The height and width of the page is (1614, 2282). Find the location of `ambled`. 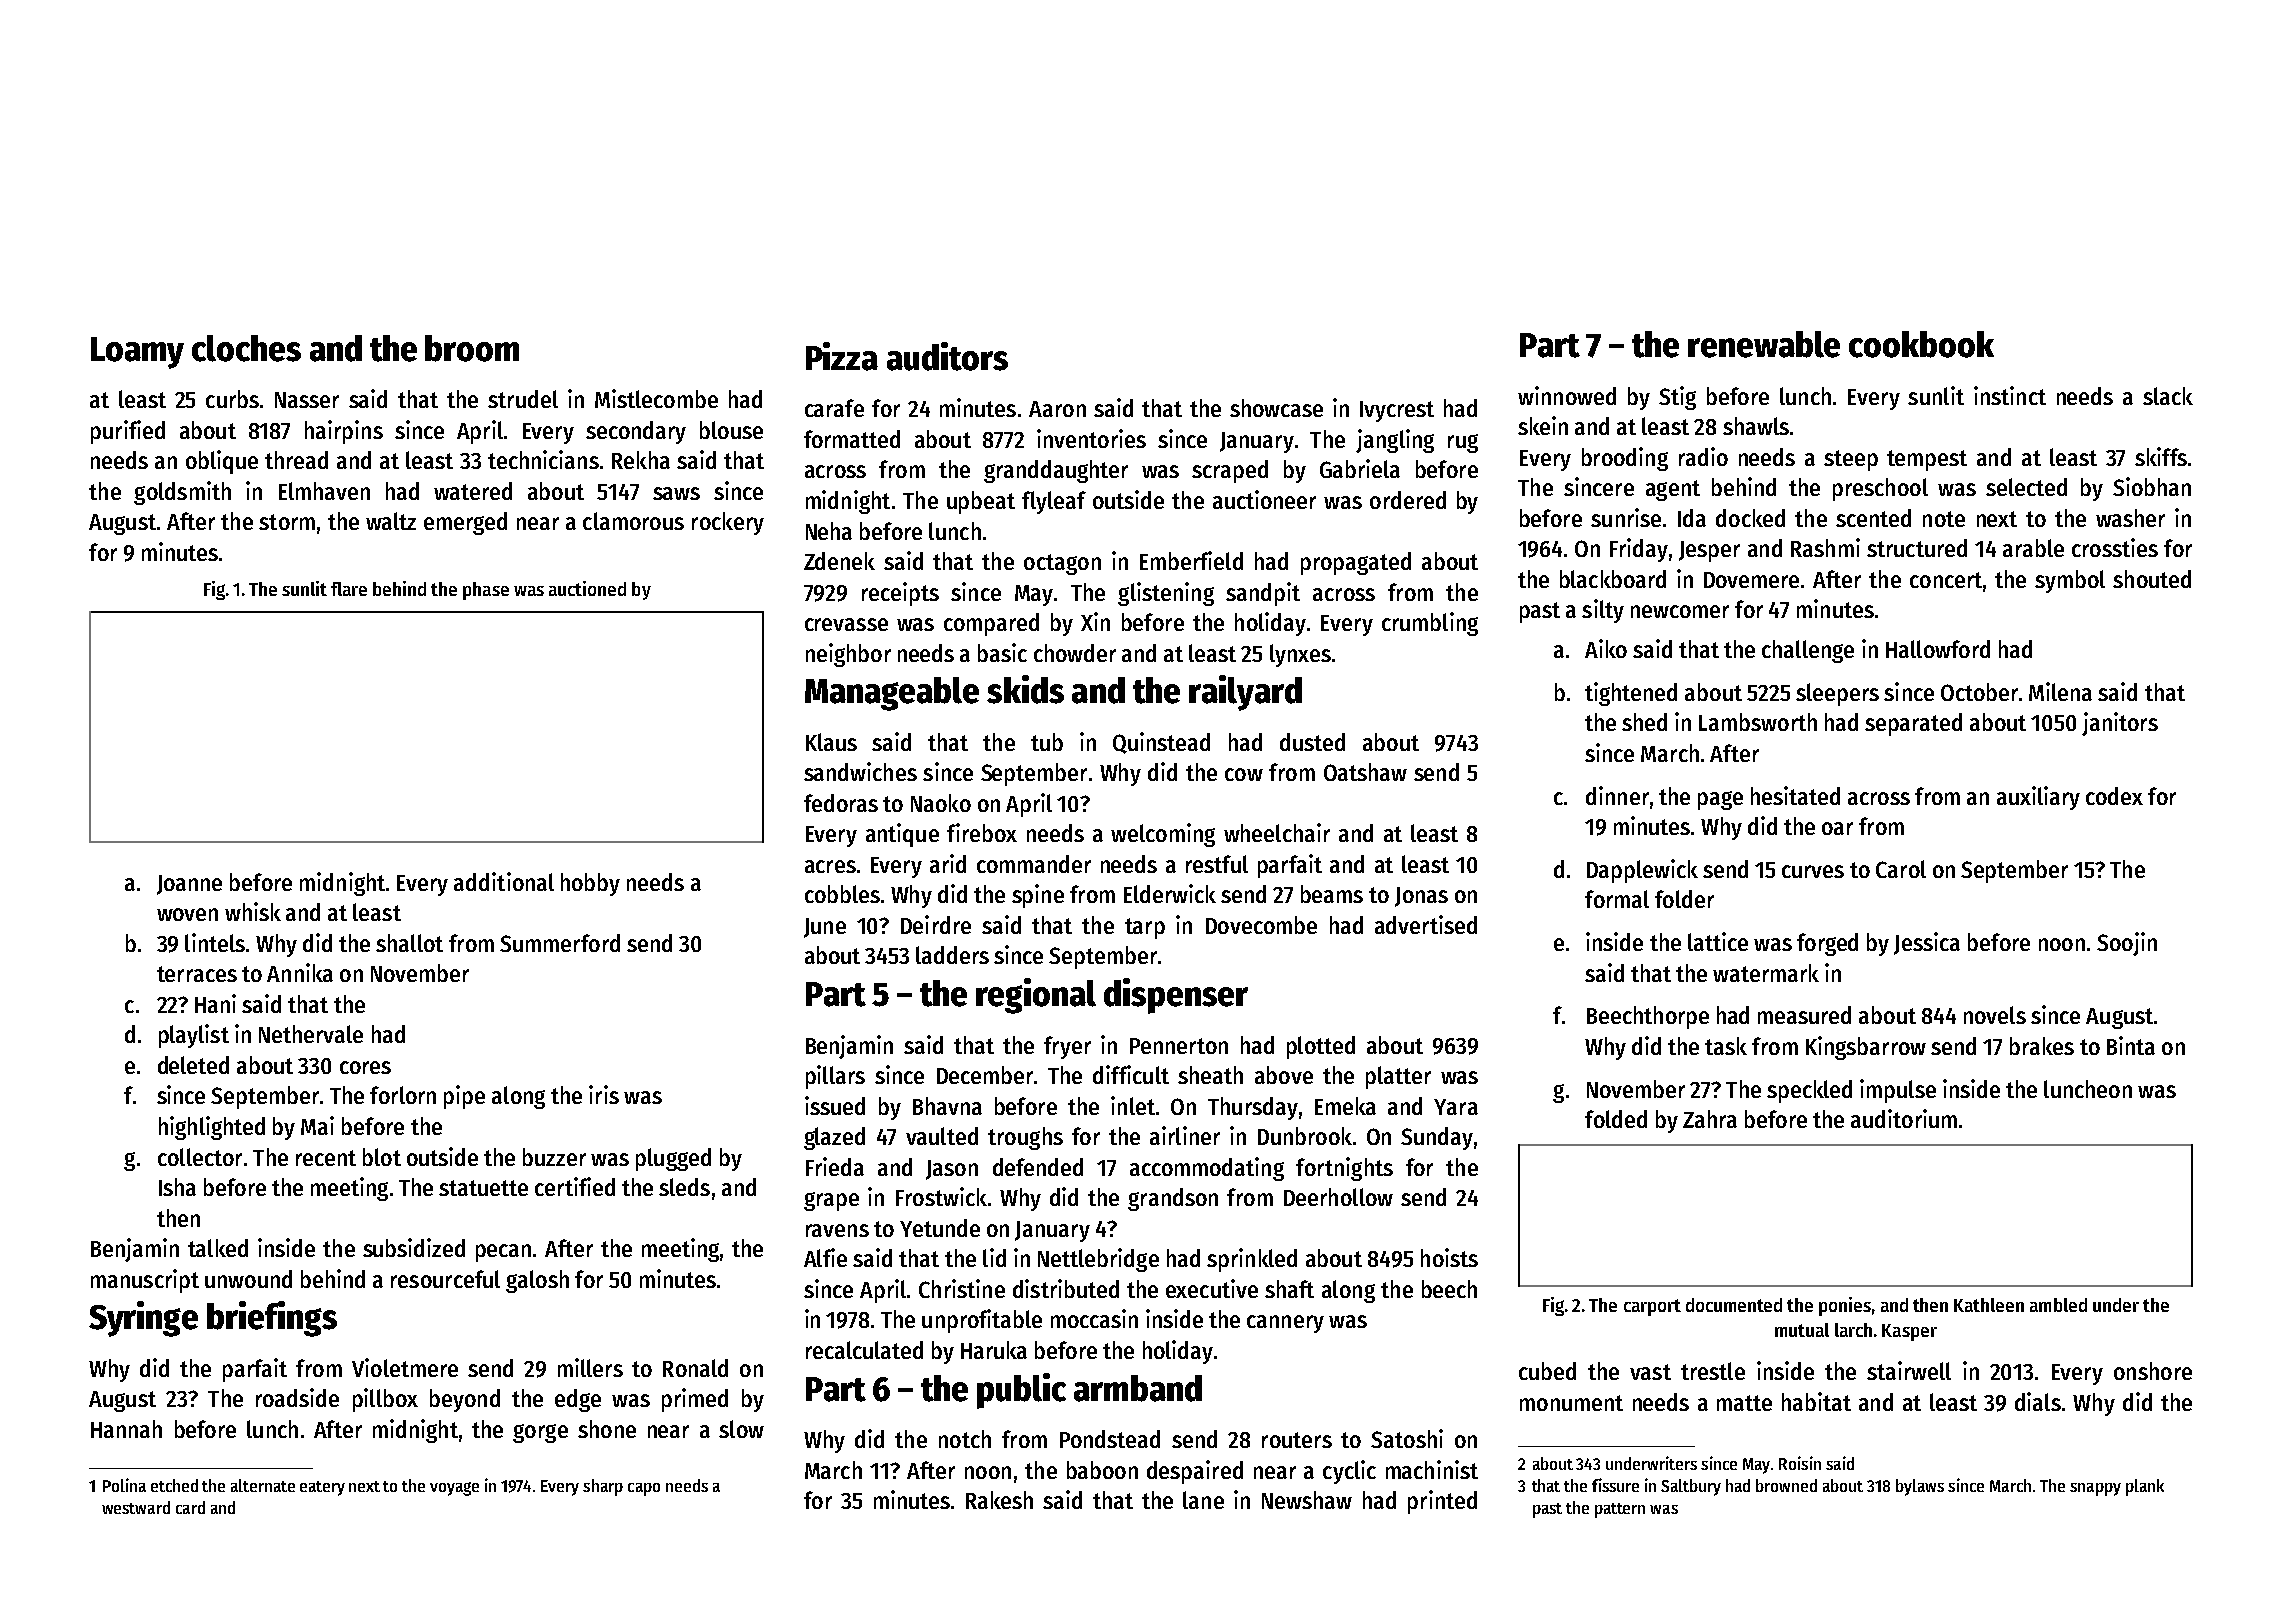

ambled is located at coordinates (2058, 1305).
